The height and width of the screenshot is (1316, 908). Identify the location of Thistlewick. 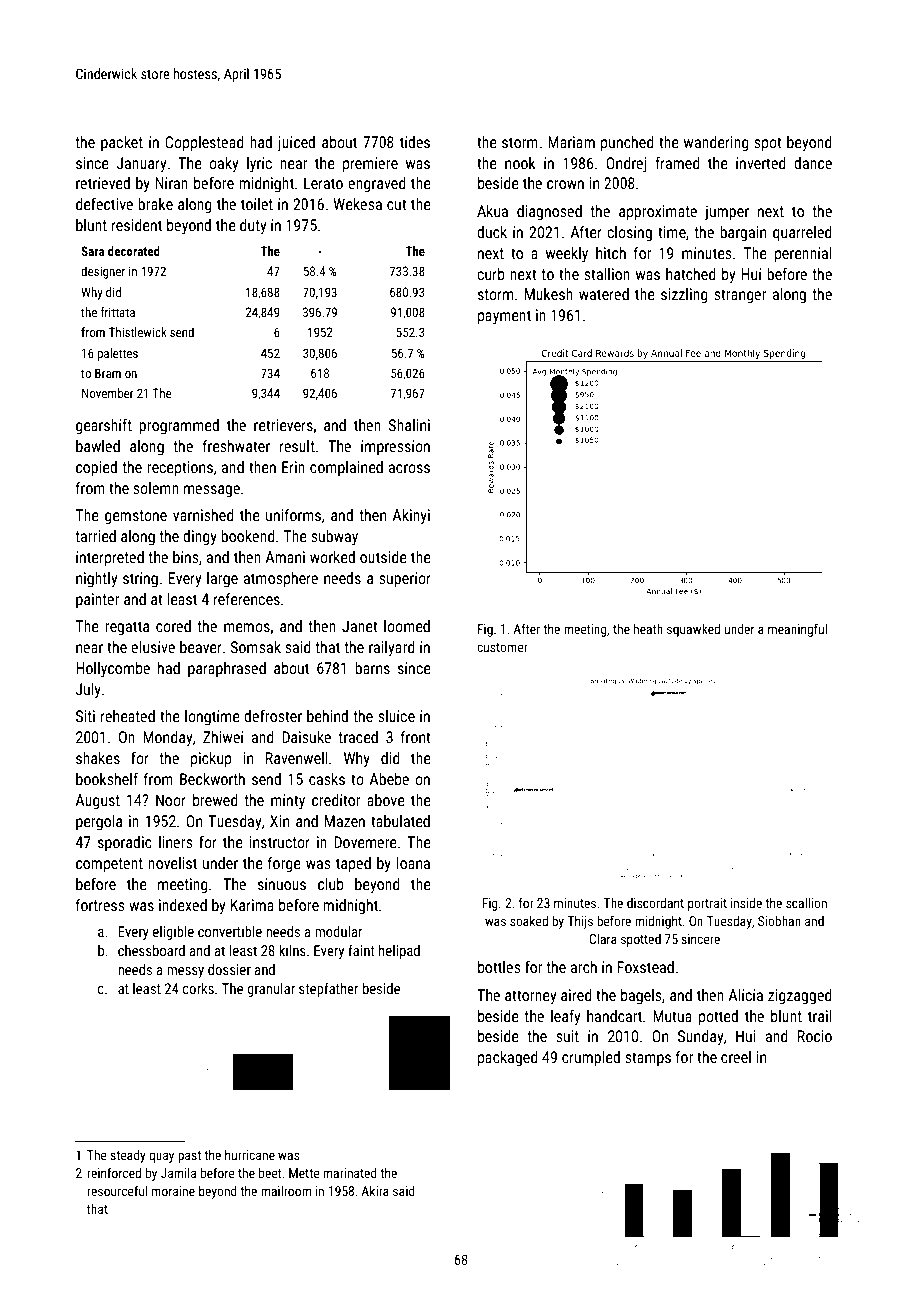
(138, 332).
